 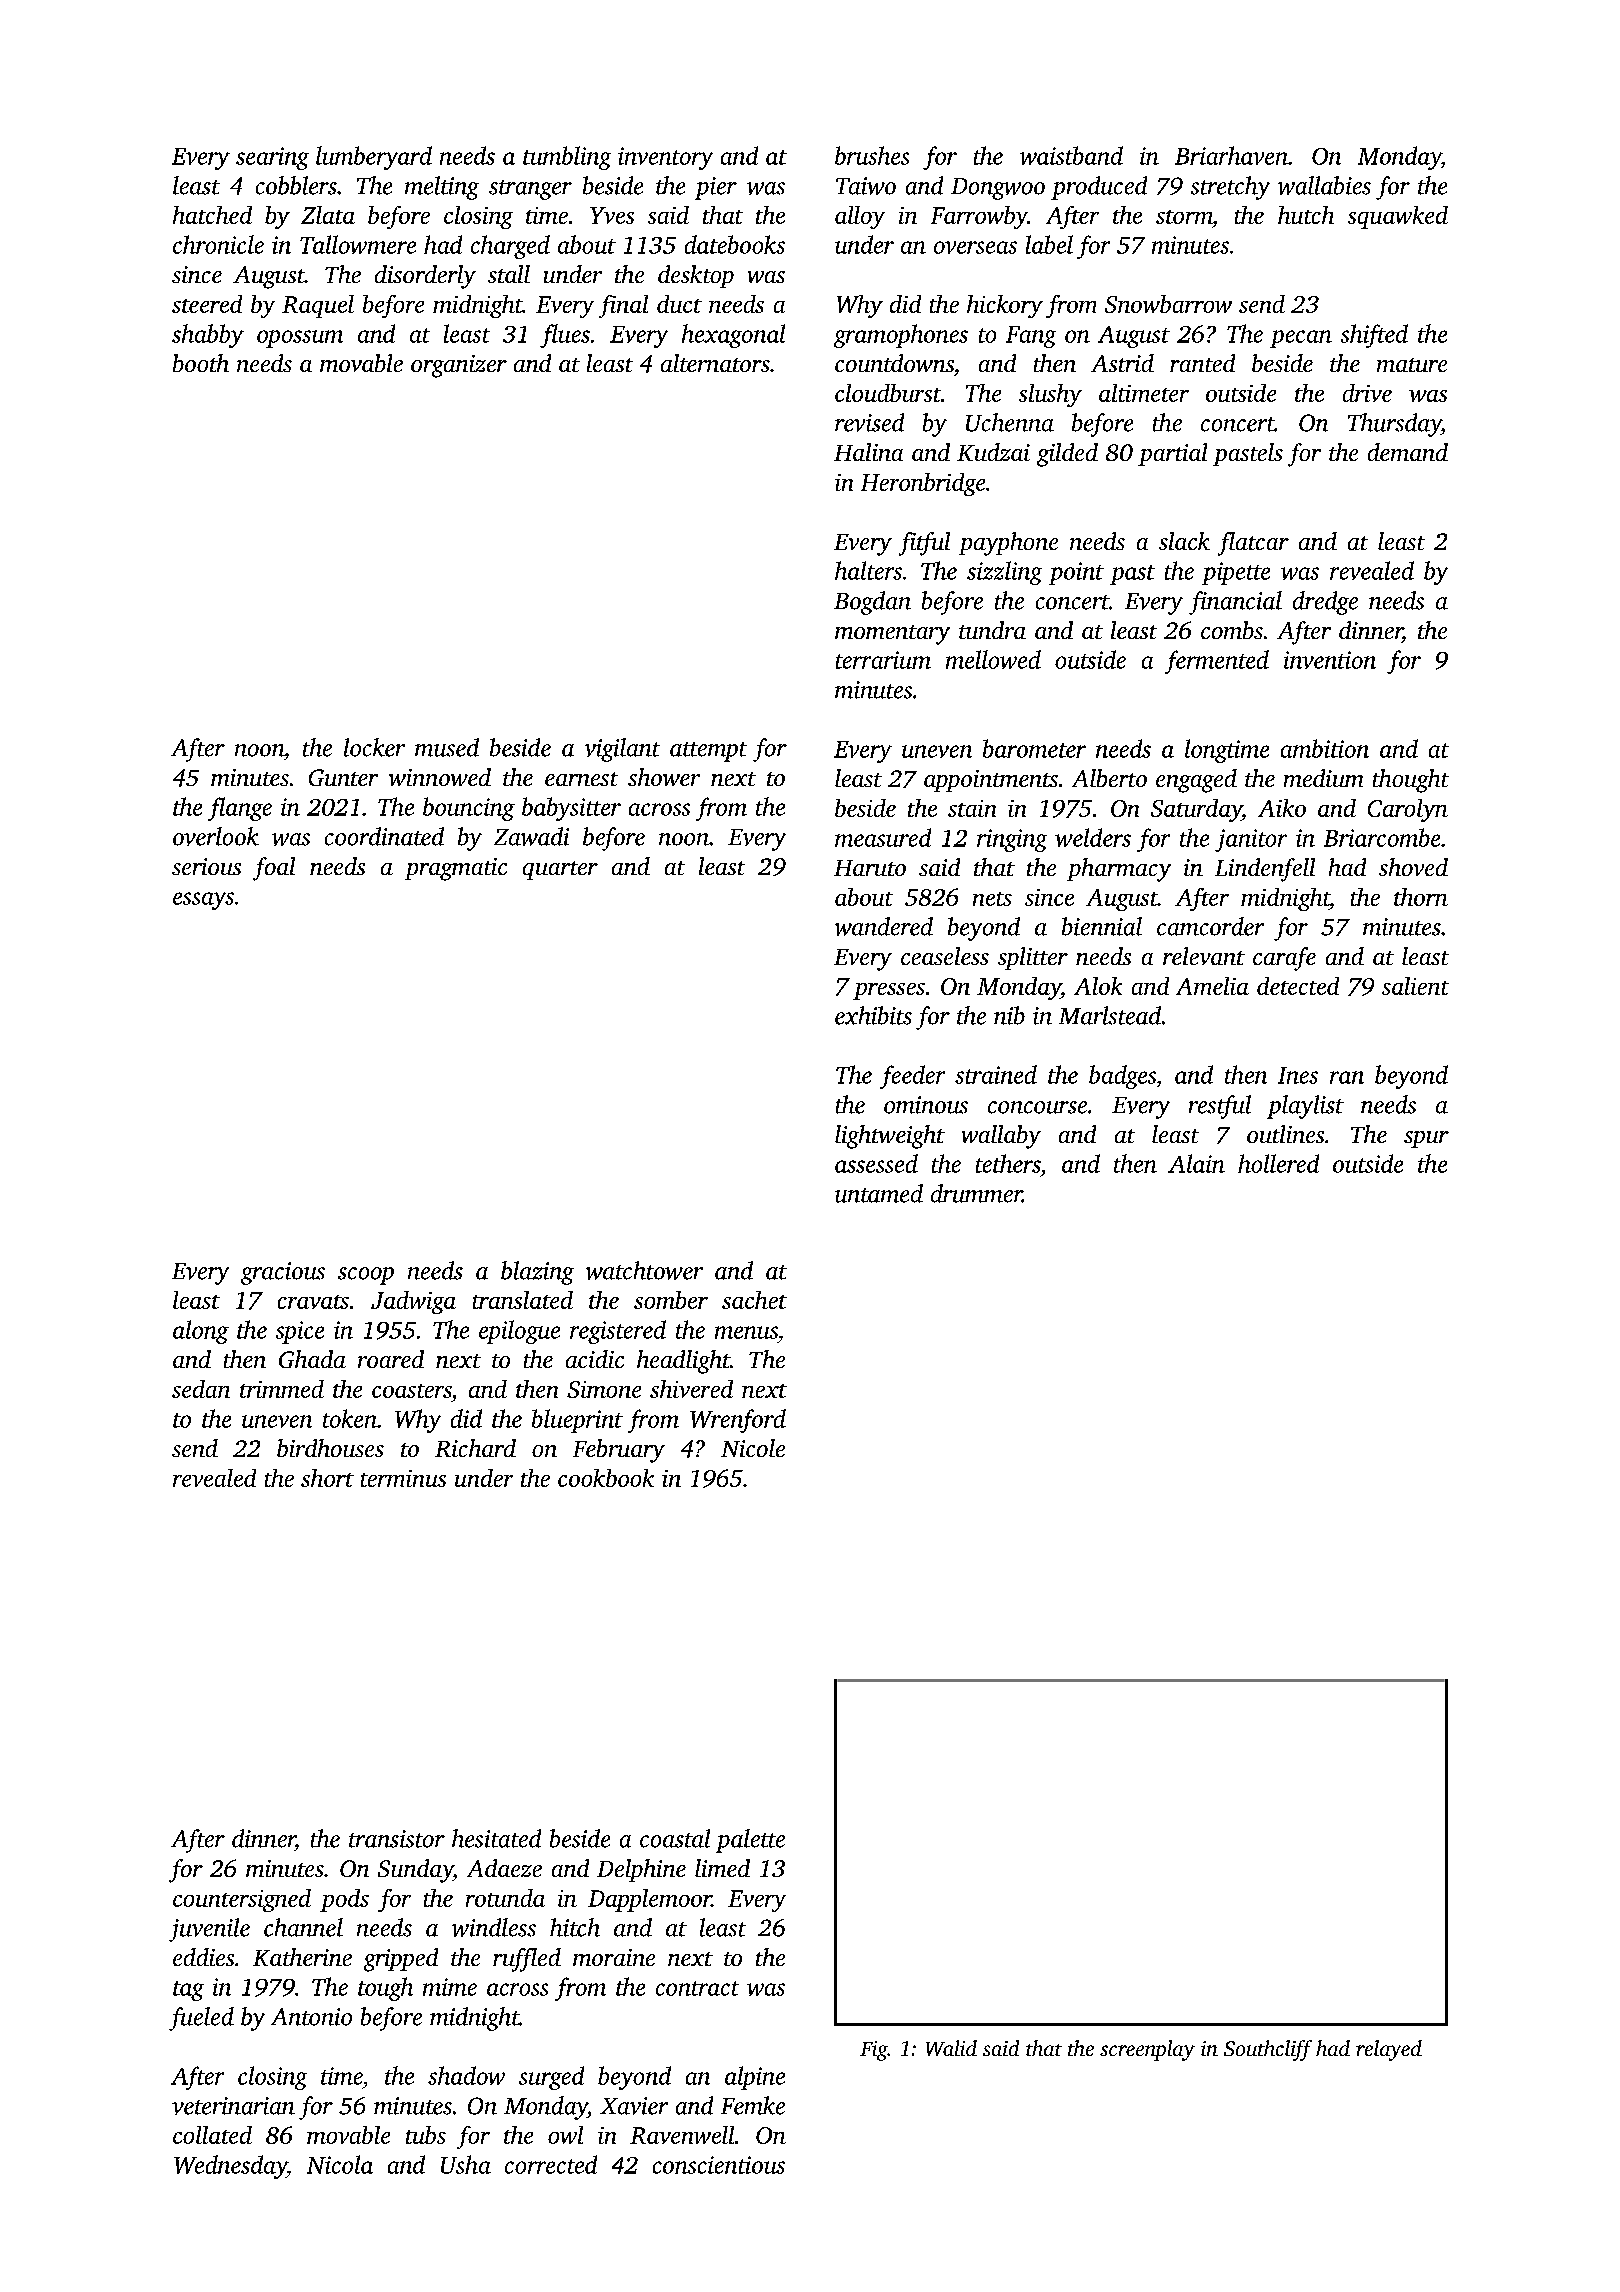 What do you see at coordinates (496, 1838) in the document?
I see `hesitated` at bounding box center [496, 1838].
